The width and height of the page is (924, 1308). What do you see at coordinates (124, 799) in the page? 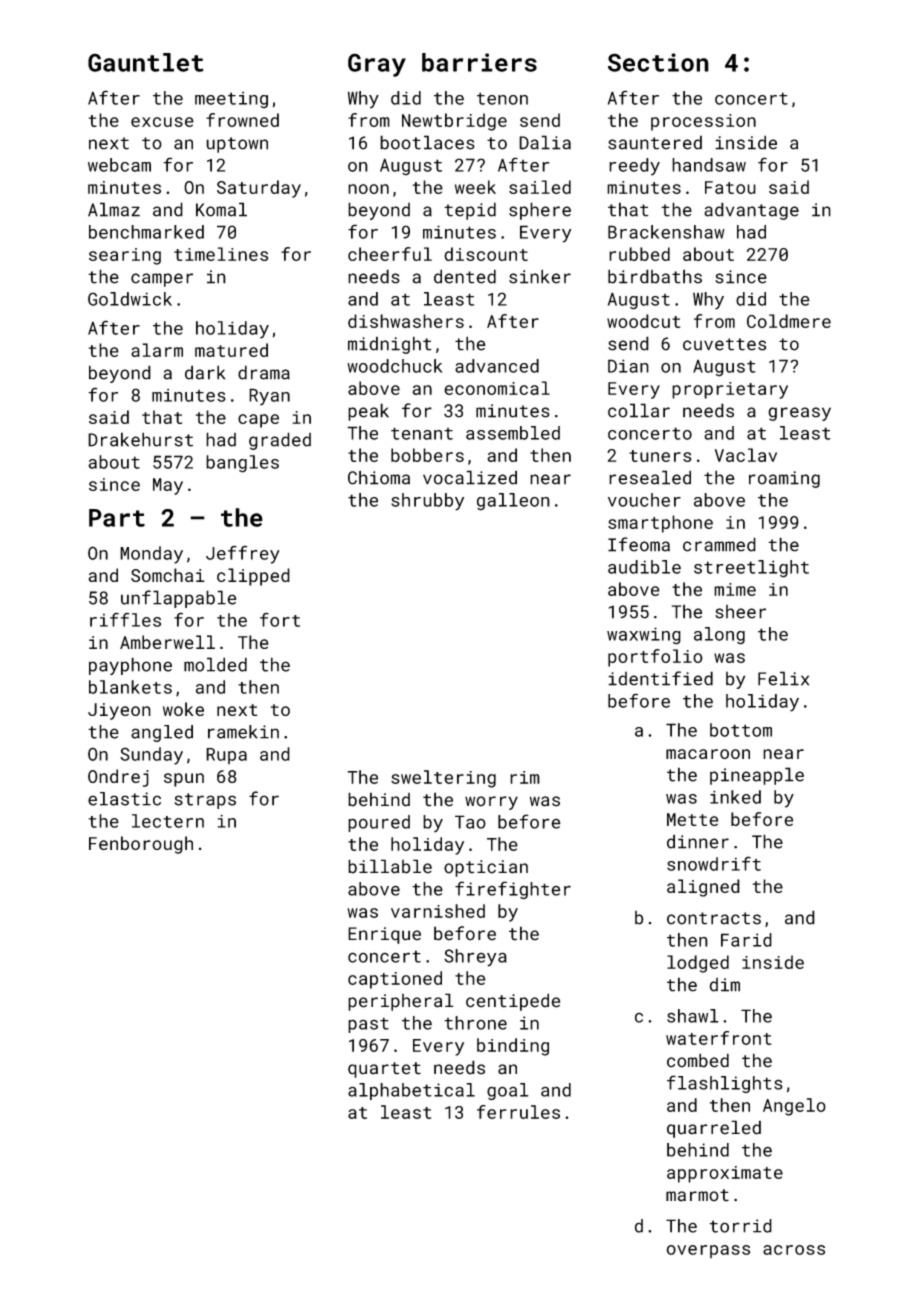
I see `elastic` at bounding box center [124, 799].
